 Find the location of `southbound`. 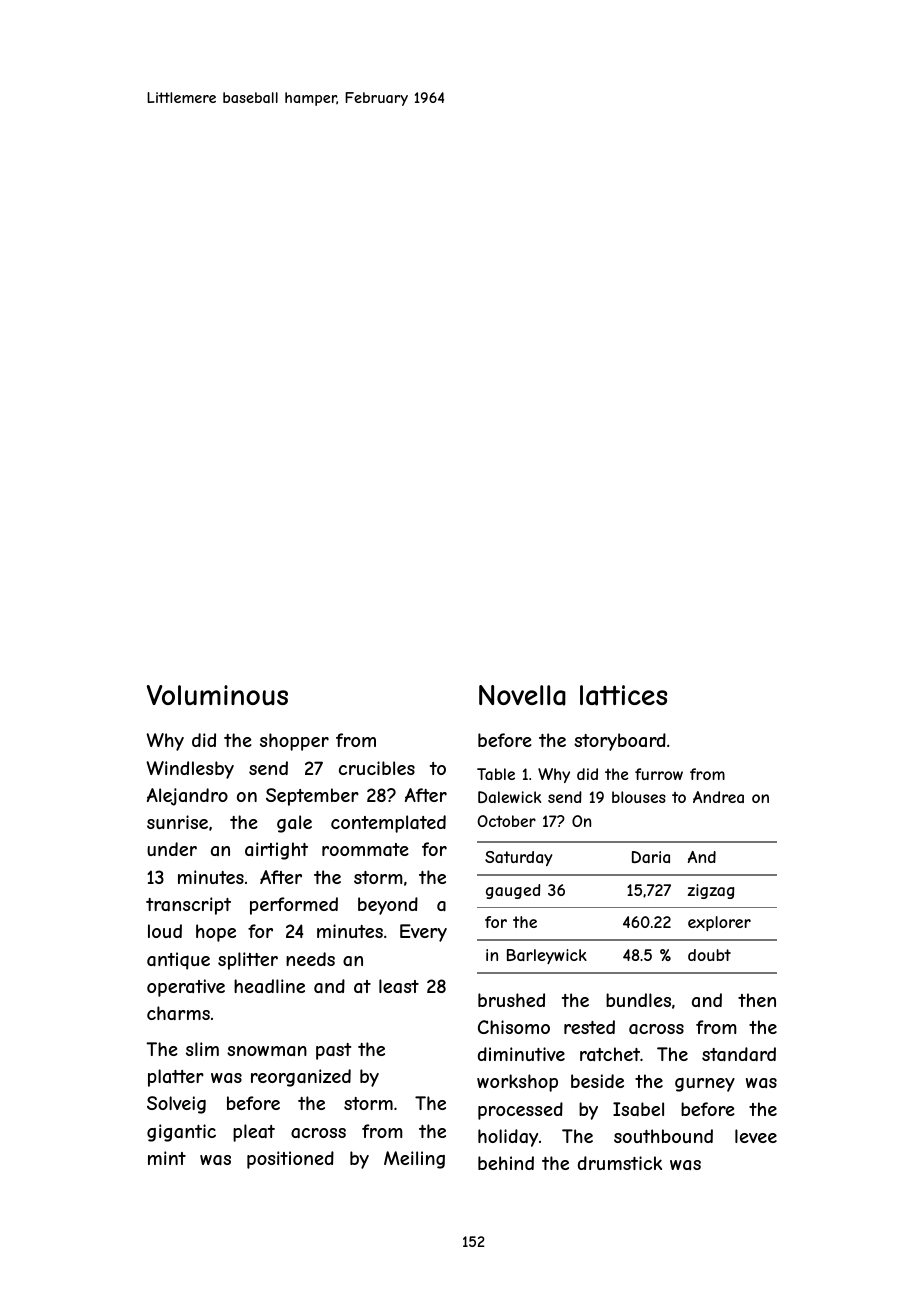

southbound is located at coordinates (663, 1136).
